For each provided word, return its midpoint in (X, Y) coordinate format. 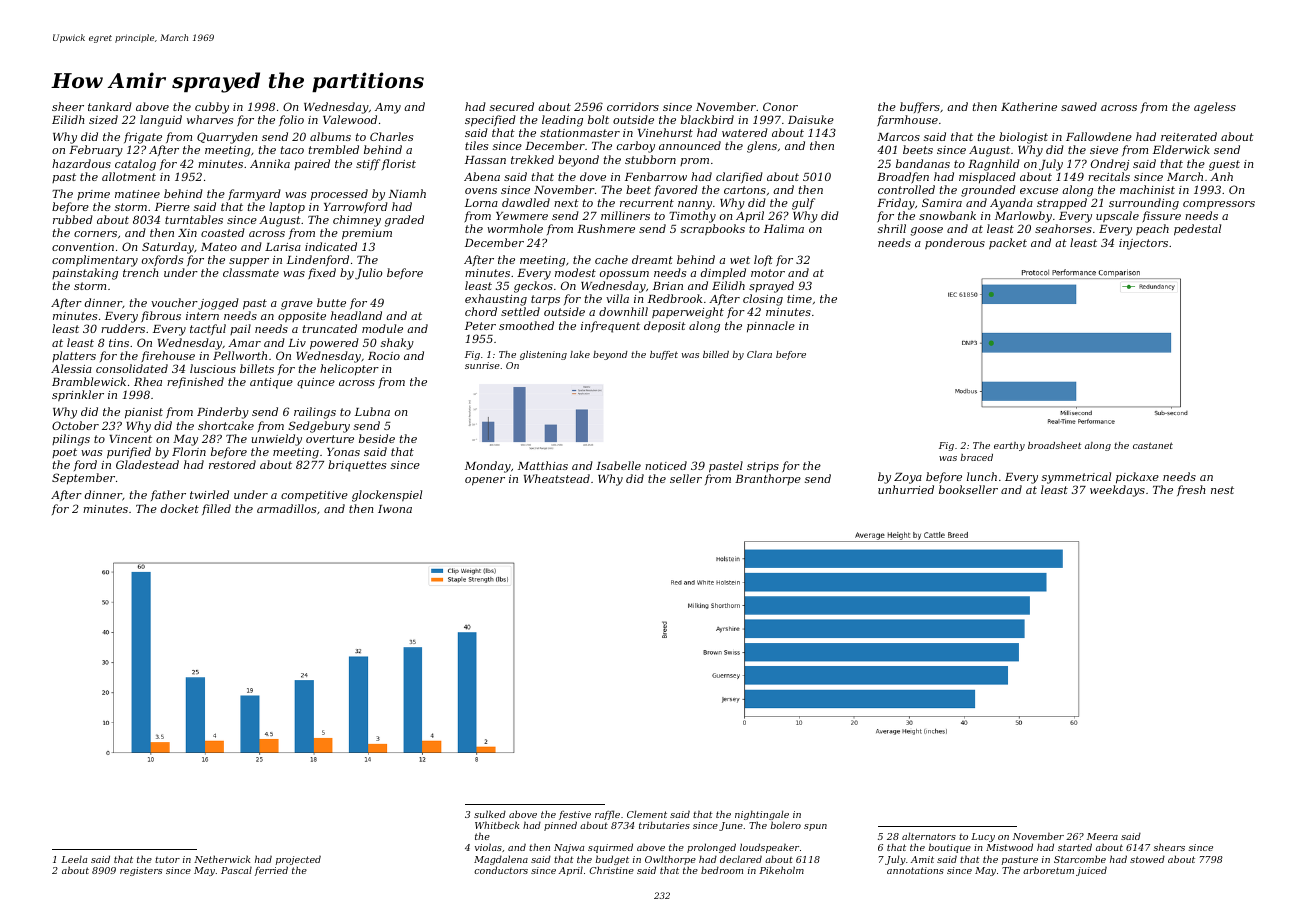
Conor (780, 106)
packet (1008, 243)
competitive (314, 496)
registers (141, 871)
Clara (759, 354)
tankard (110, 106)
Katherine (1029, 106)
